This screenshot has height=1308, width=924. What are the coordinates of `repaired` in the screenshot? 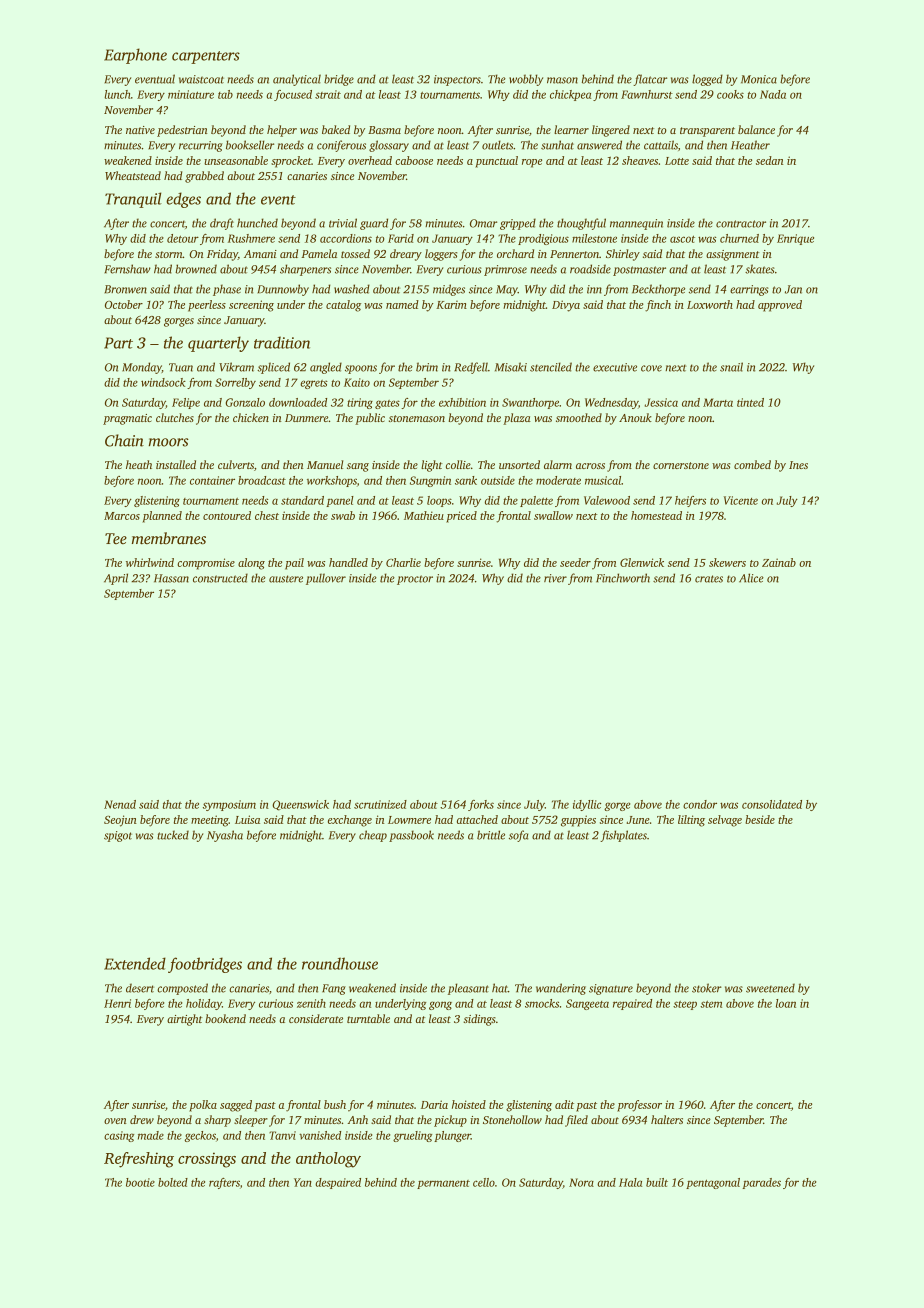 It's located at (632, 1004).
